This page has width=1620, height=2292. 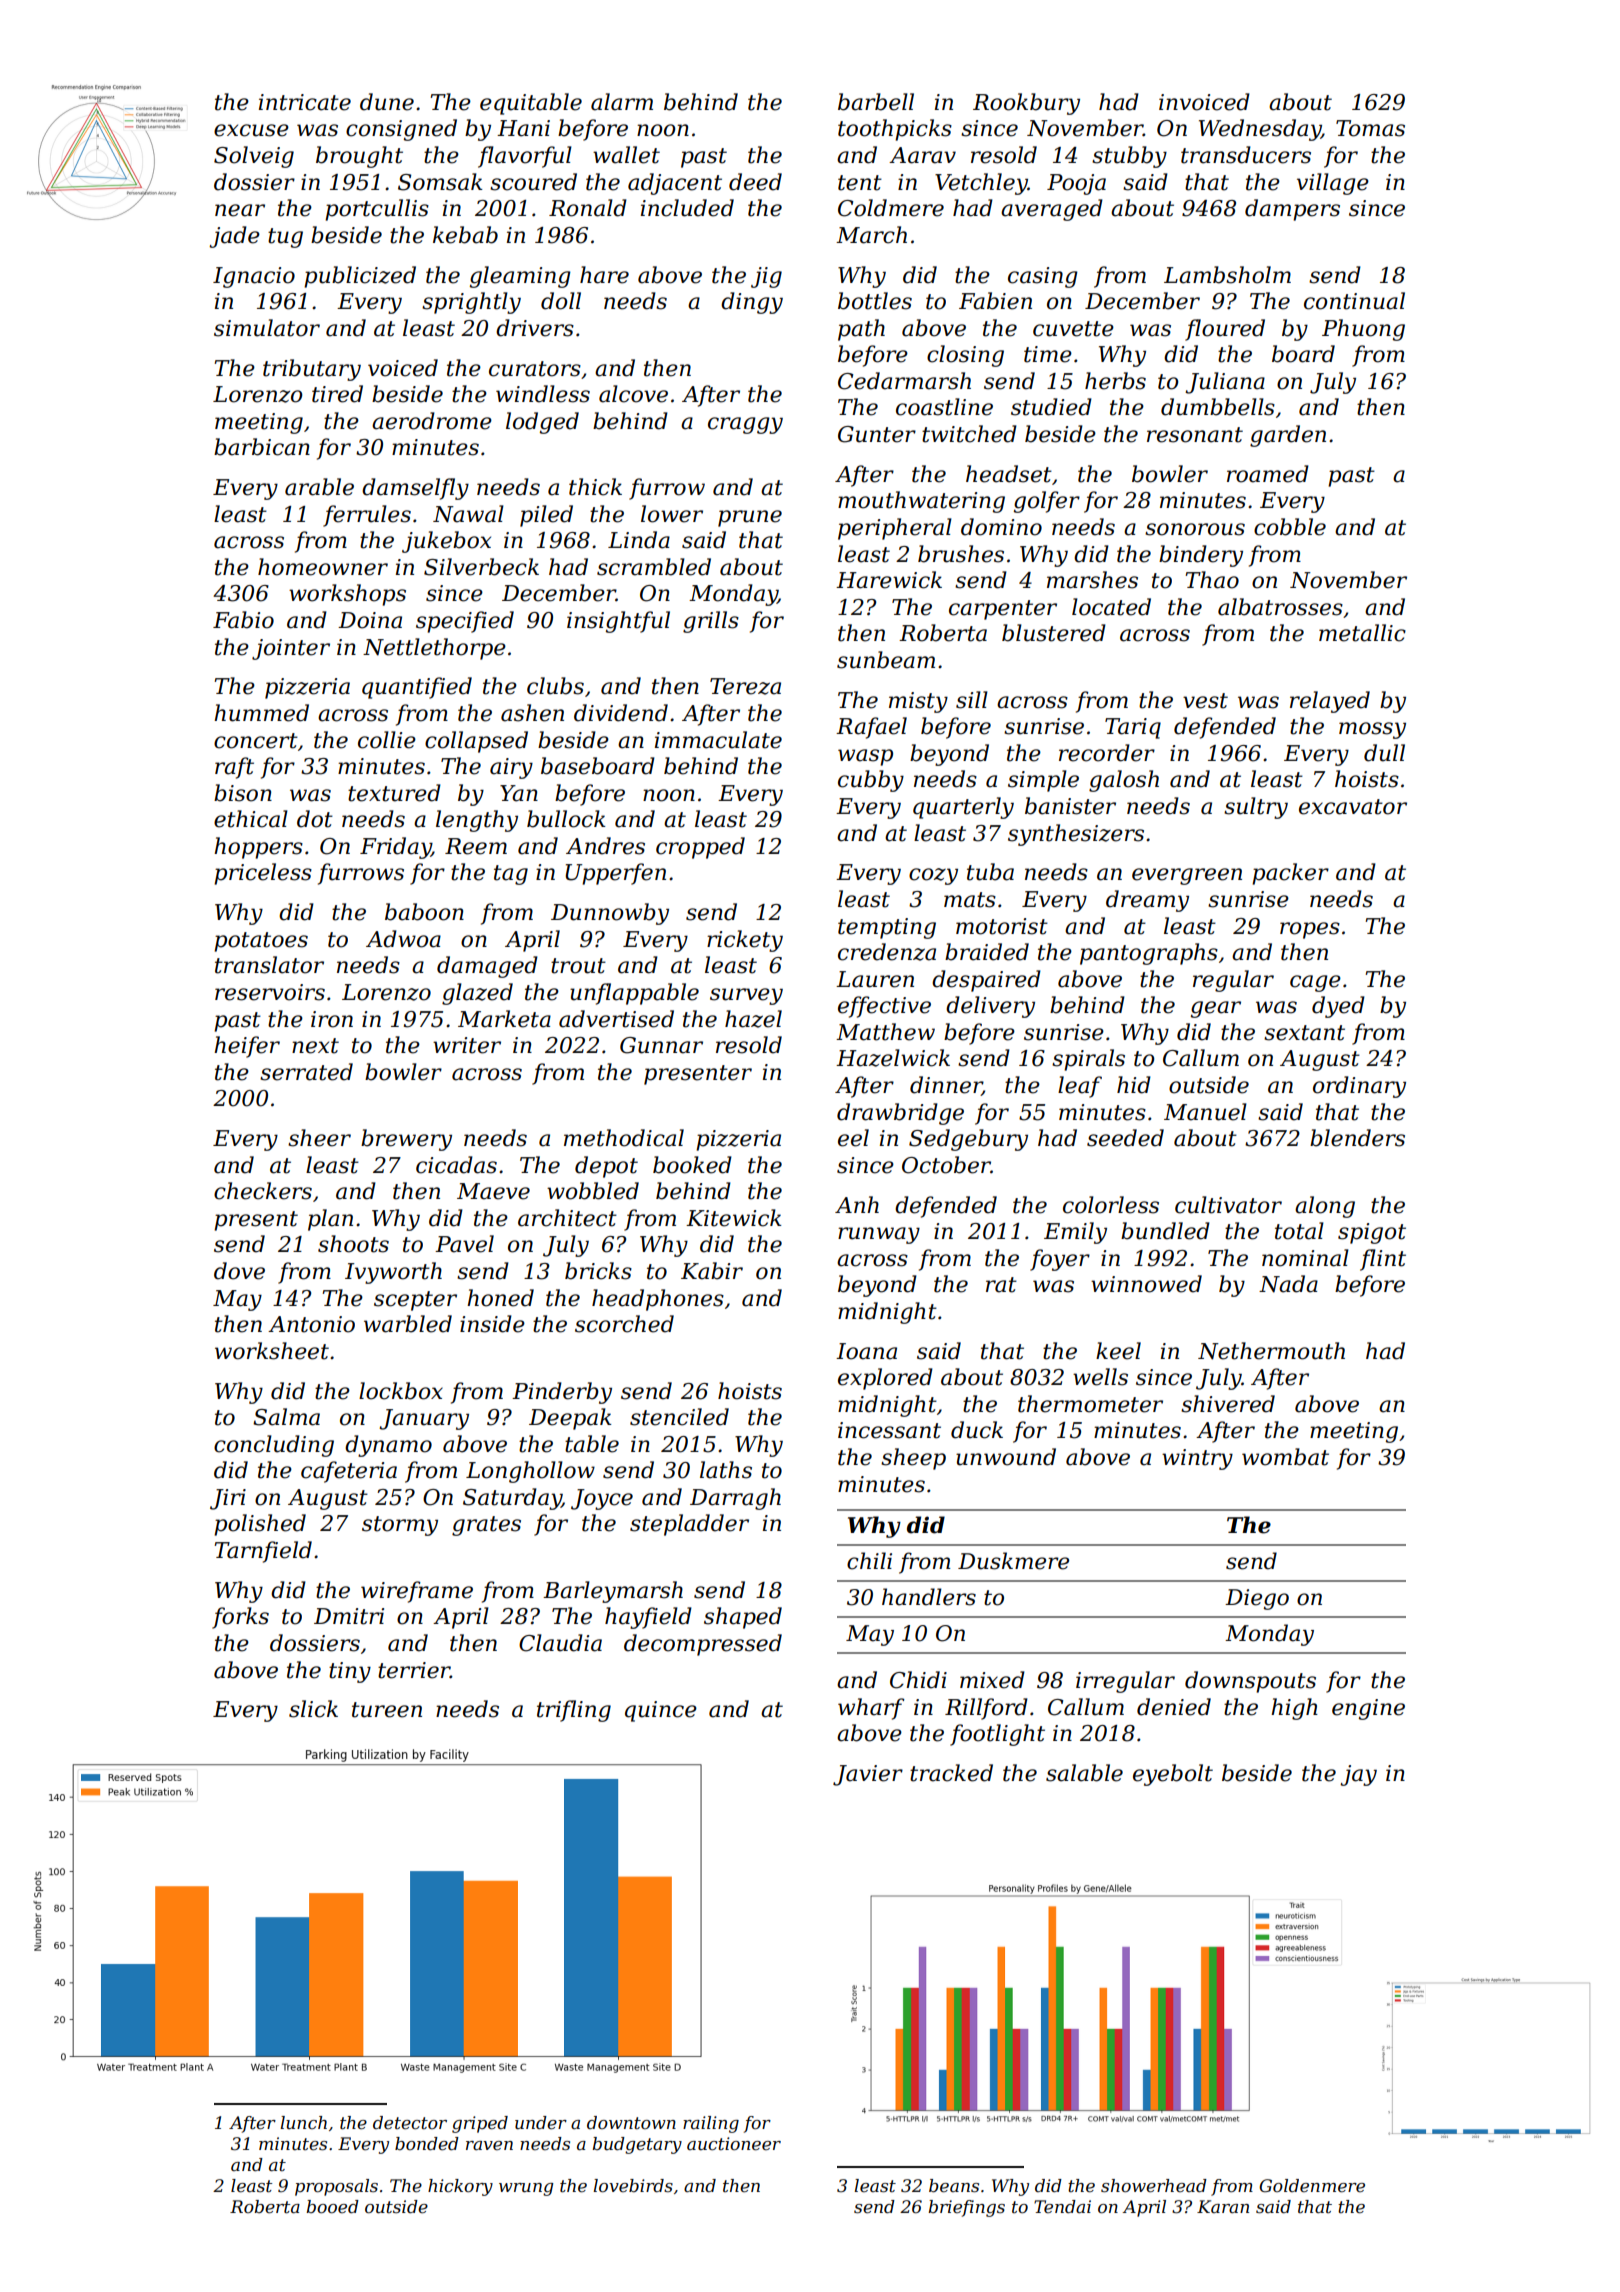 What do you see at coordinates (752, 303) in the page?
I see `dingy` at bounding box center [752, 303].
